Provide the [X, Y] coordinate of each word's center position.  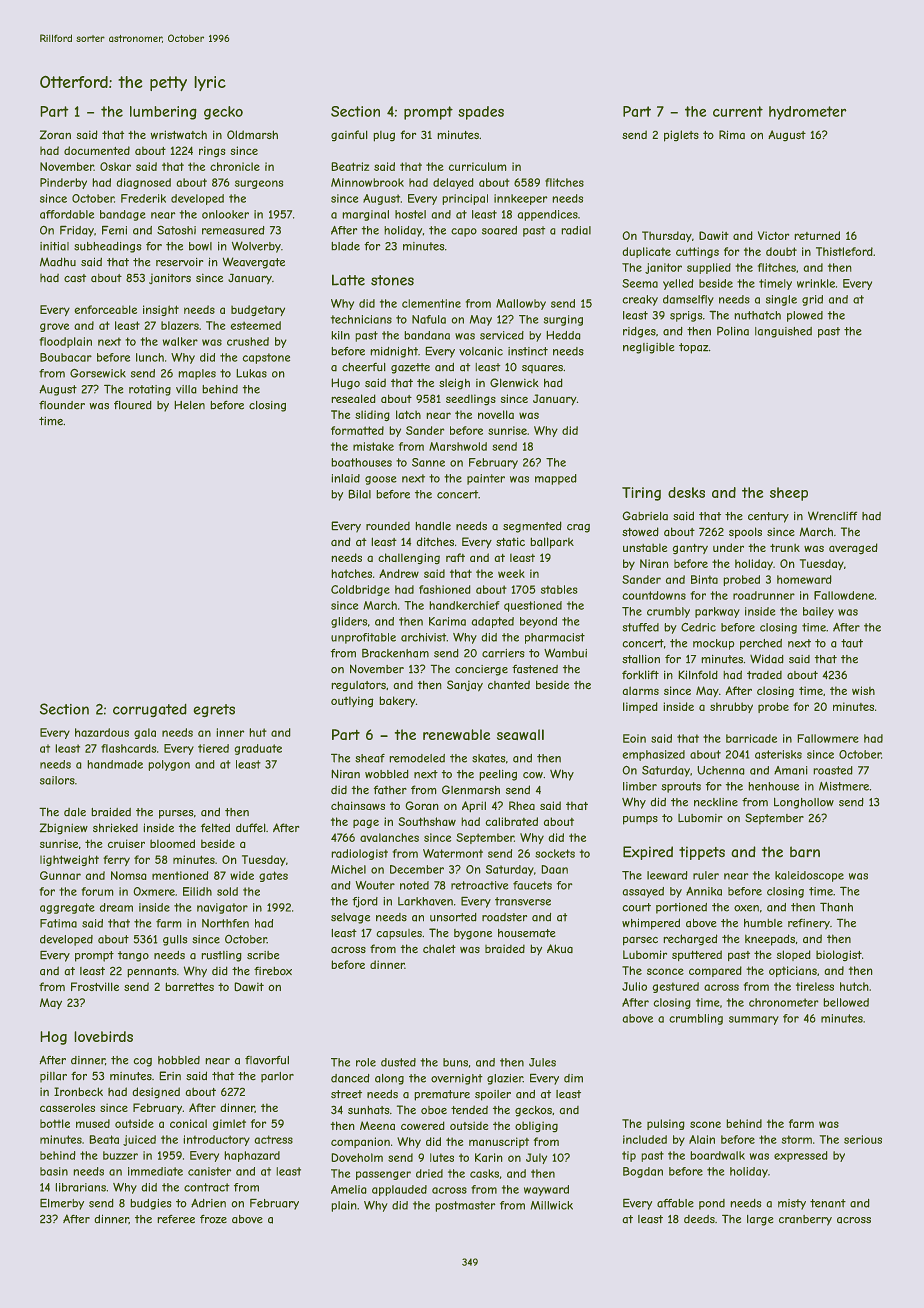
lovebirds [103, 1036]
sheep [789, 494]
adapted [492, 622]
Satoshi [176, 230]
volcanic [481, 351]
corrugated [150, 710]
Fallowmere [828, 738]
